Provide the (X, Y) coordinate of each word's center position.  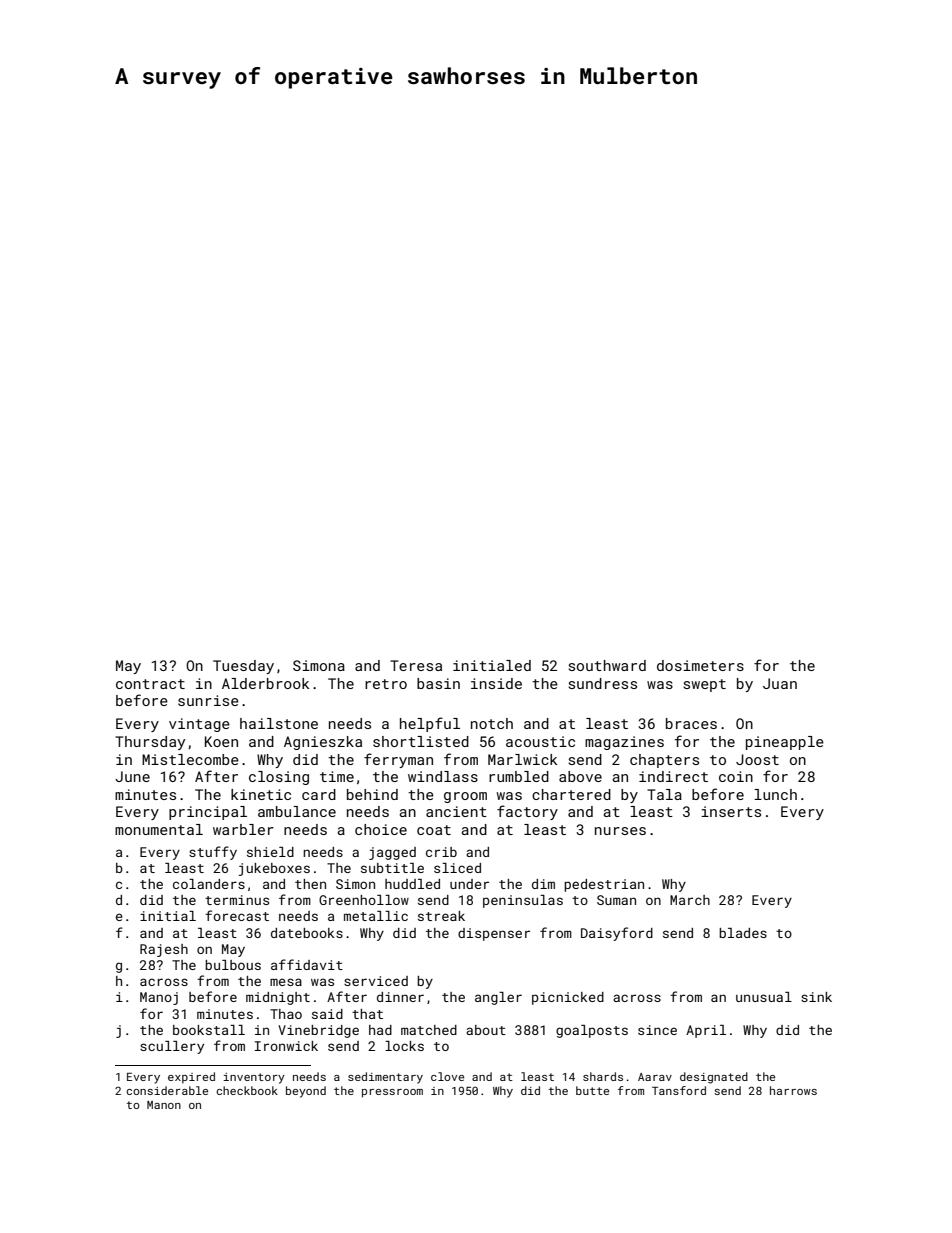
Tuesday (243, 667)
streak (441, 916)
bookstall (209, 1030)
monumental (159, 829)
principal (208, 813)
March (690, 900)
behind (372, 794)
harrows (793, 1090)
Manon (164, 1105)
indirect (673, 776)
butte (592, 1090)
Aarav (655, 1077)
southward (607, 665)
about (486, 1030)
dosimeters (700, 665)
